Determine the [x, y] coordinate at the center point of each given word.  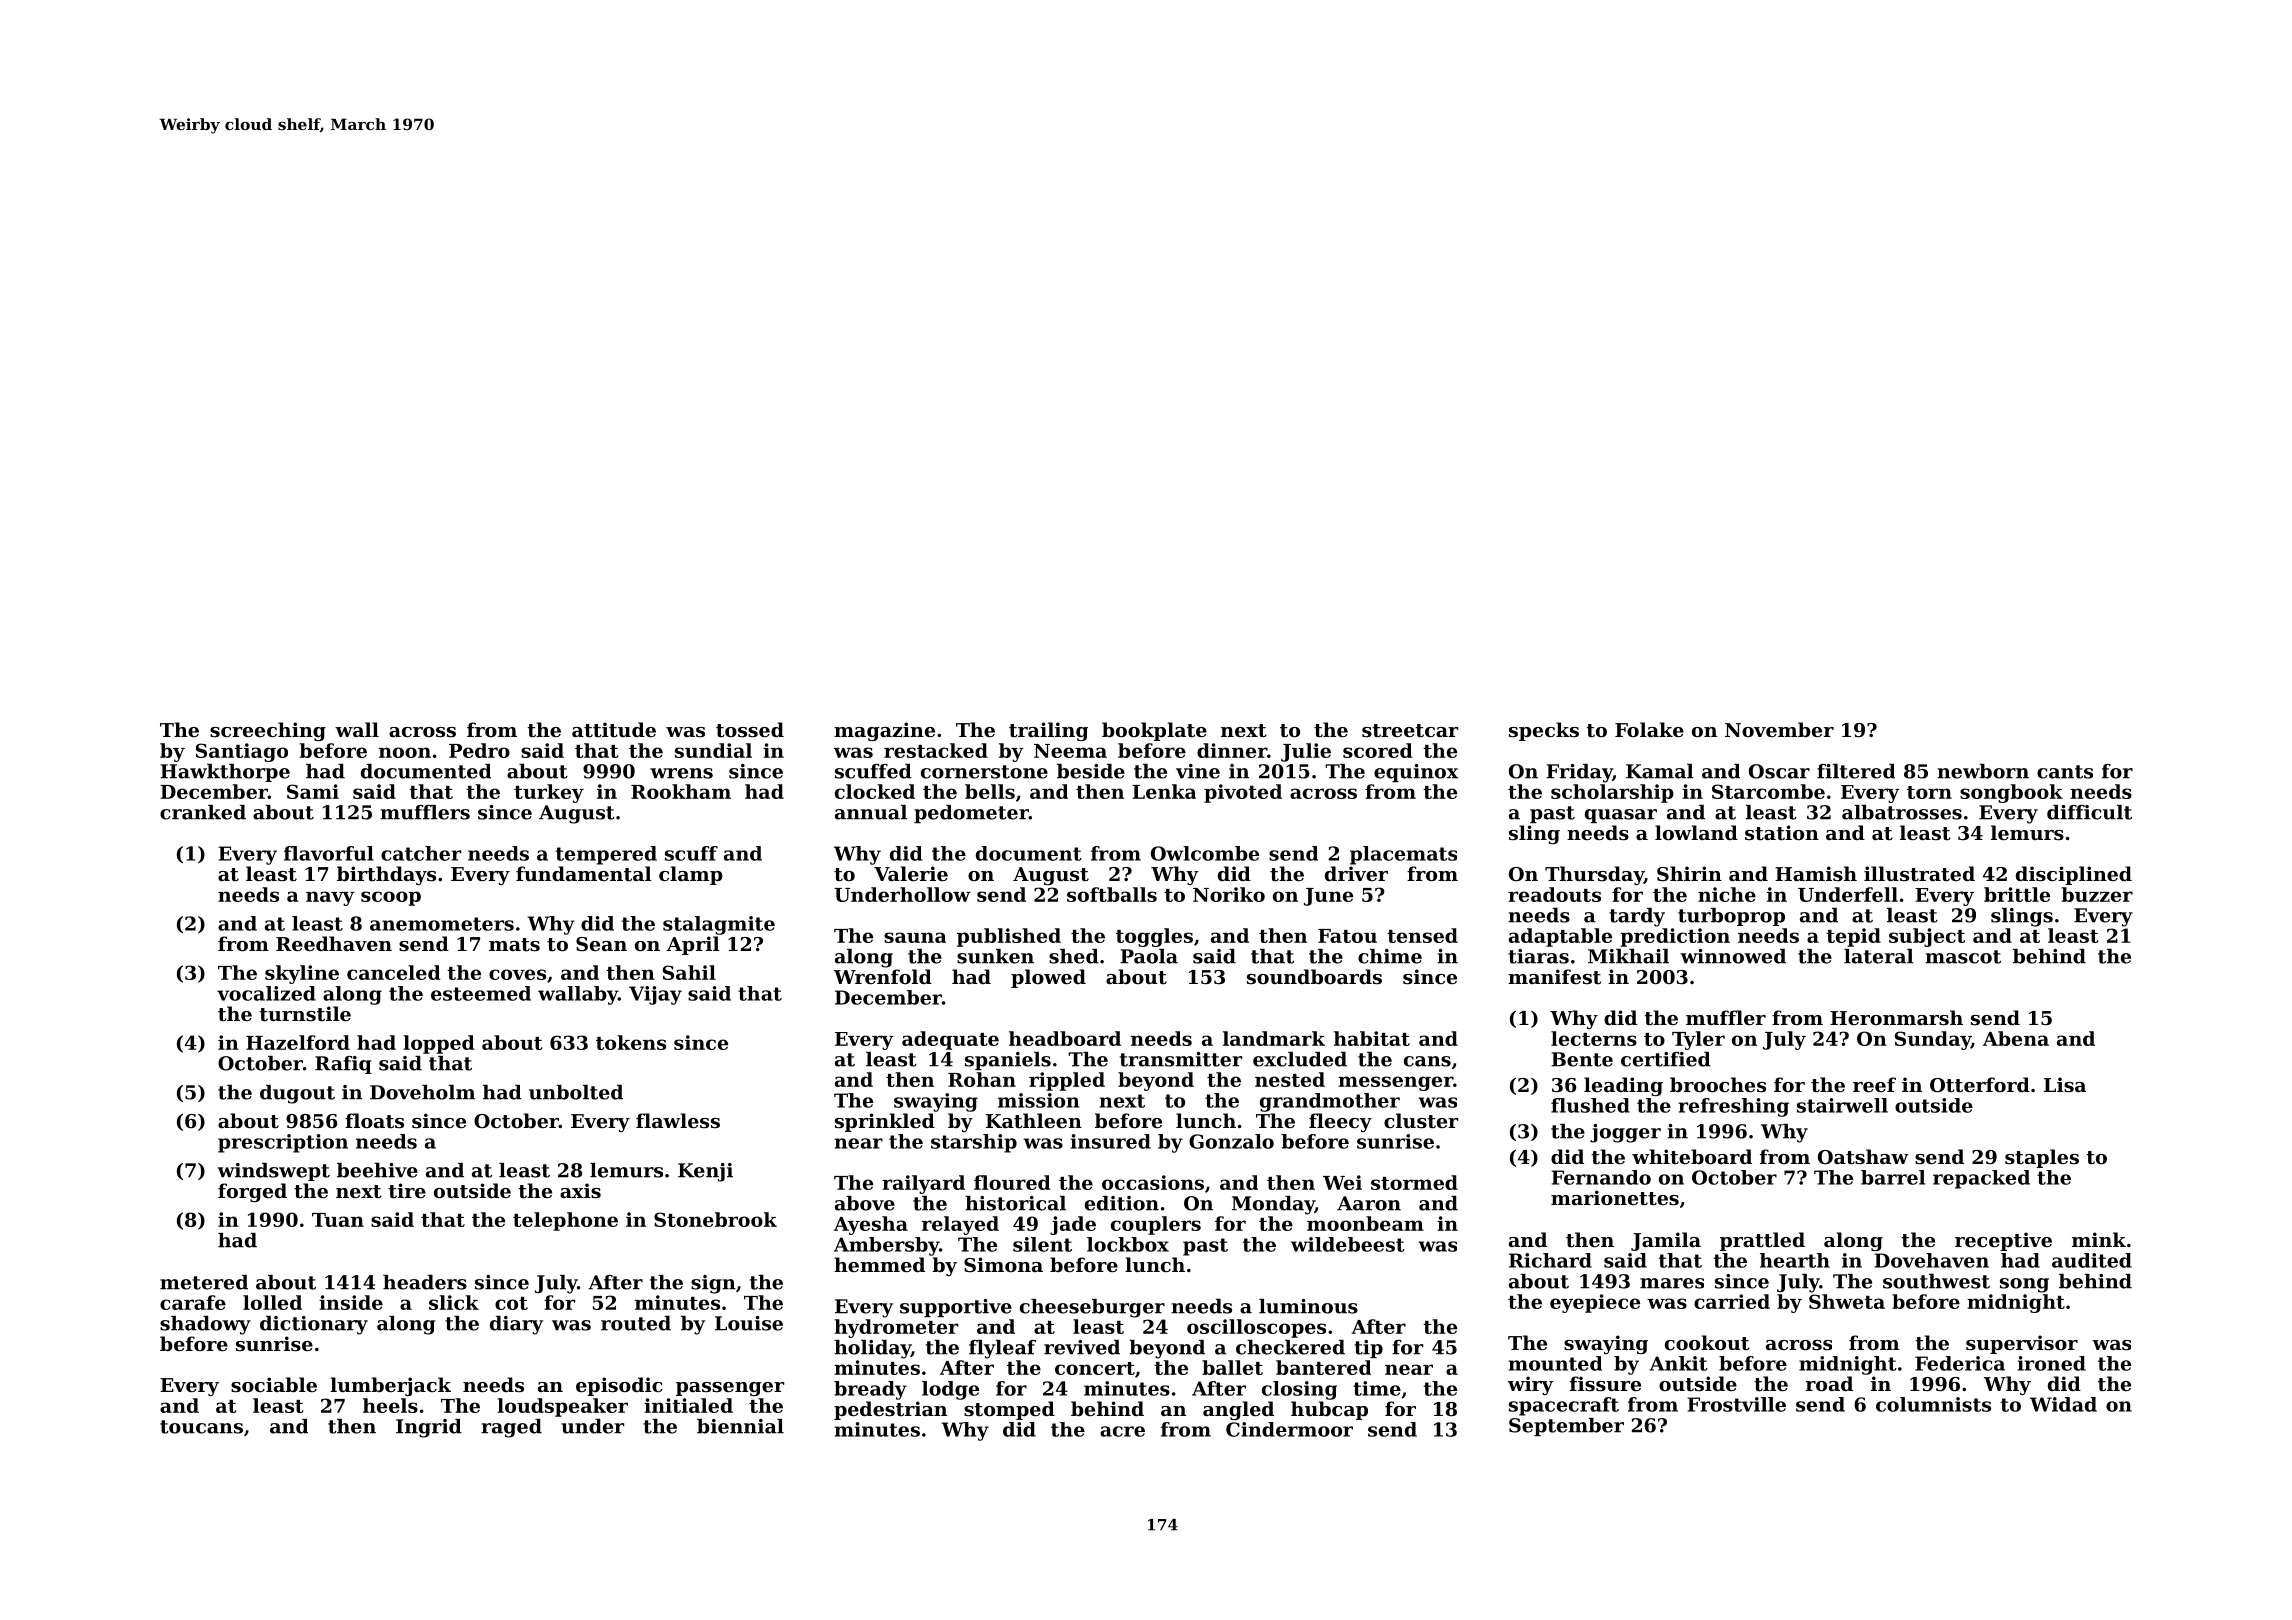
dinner [1232, 750]
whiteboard [1692, 1157]
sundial [713, 750]
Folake [1649, 729]
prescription [283, 1143]
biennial [740, 1426]
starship [974, 1143]
